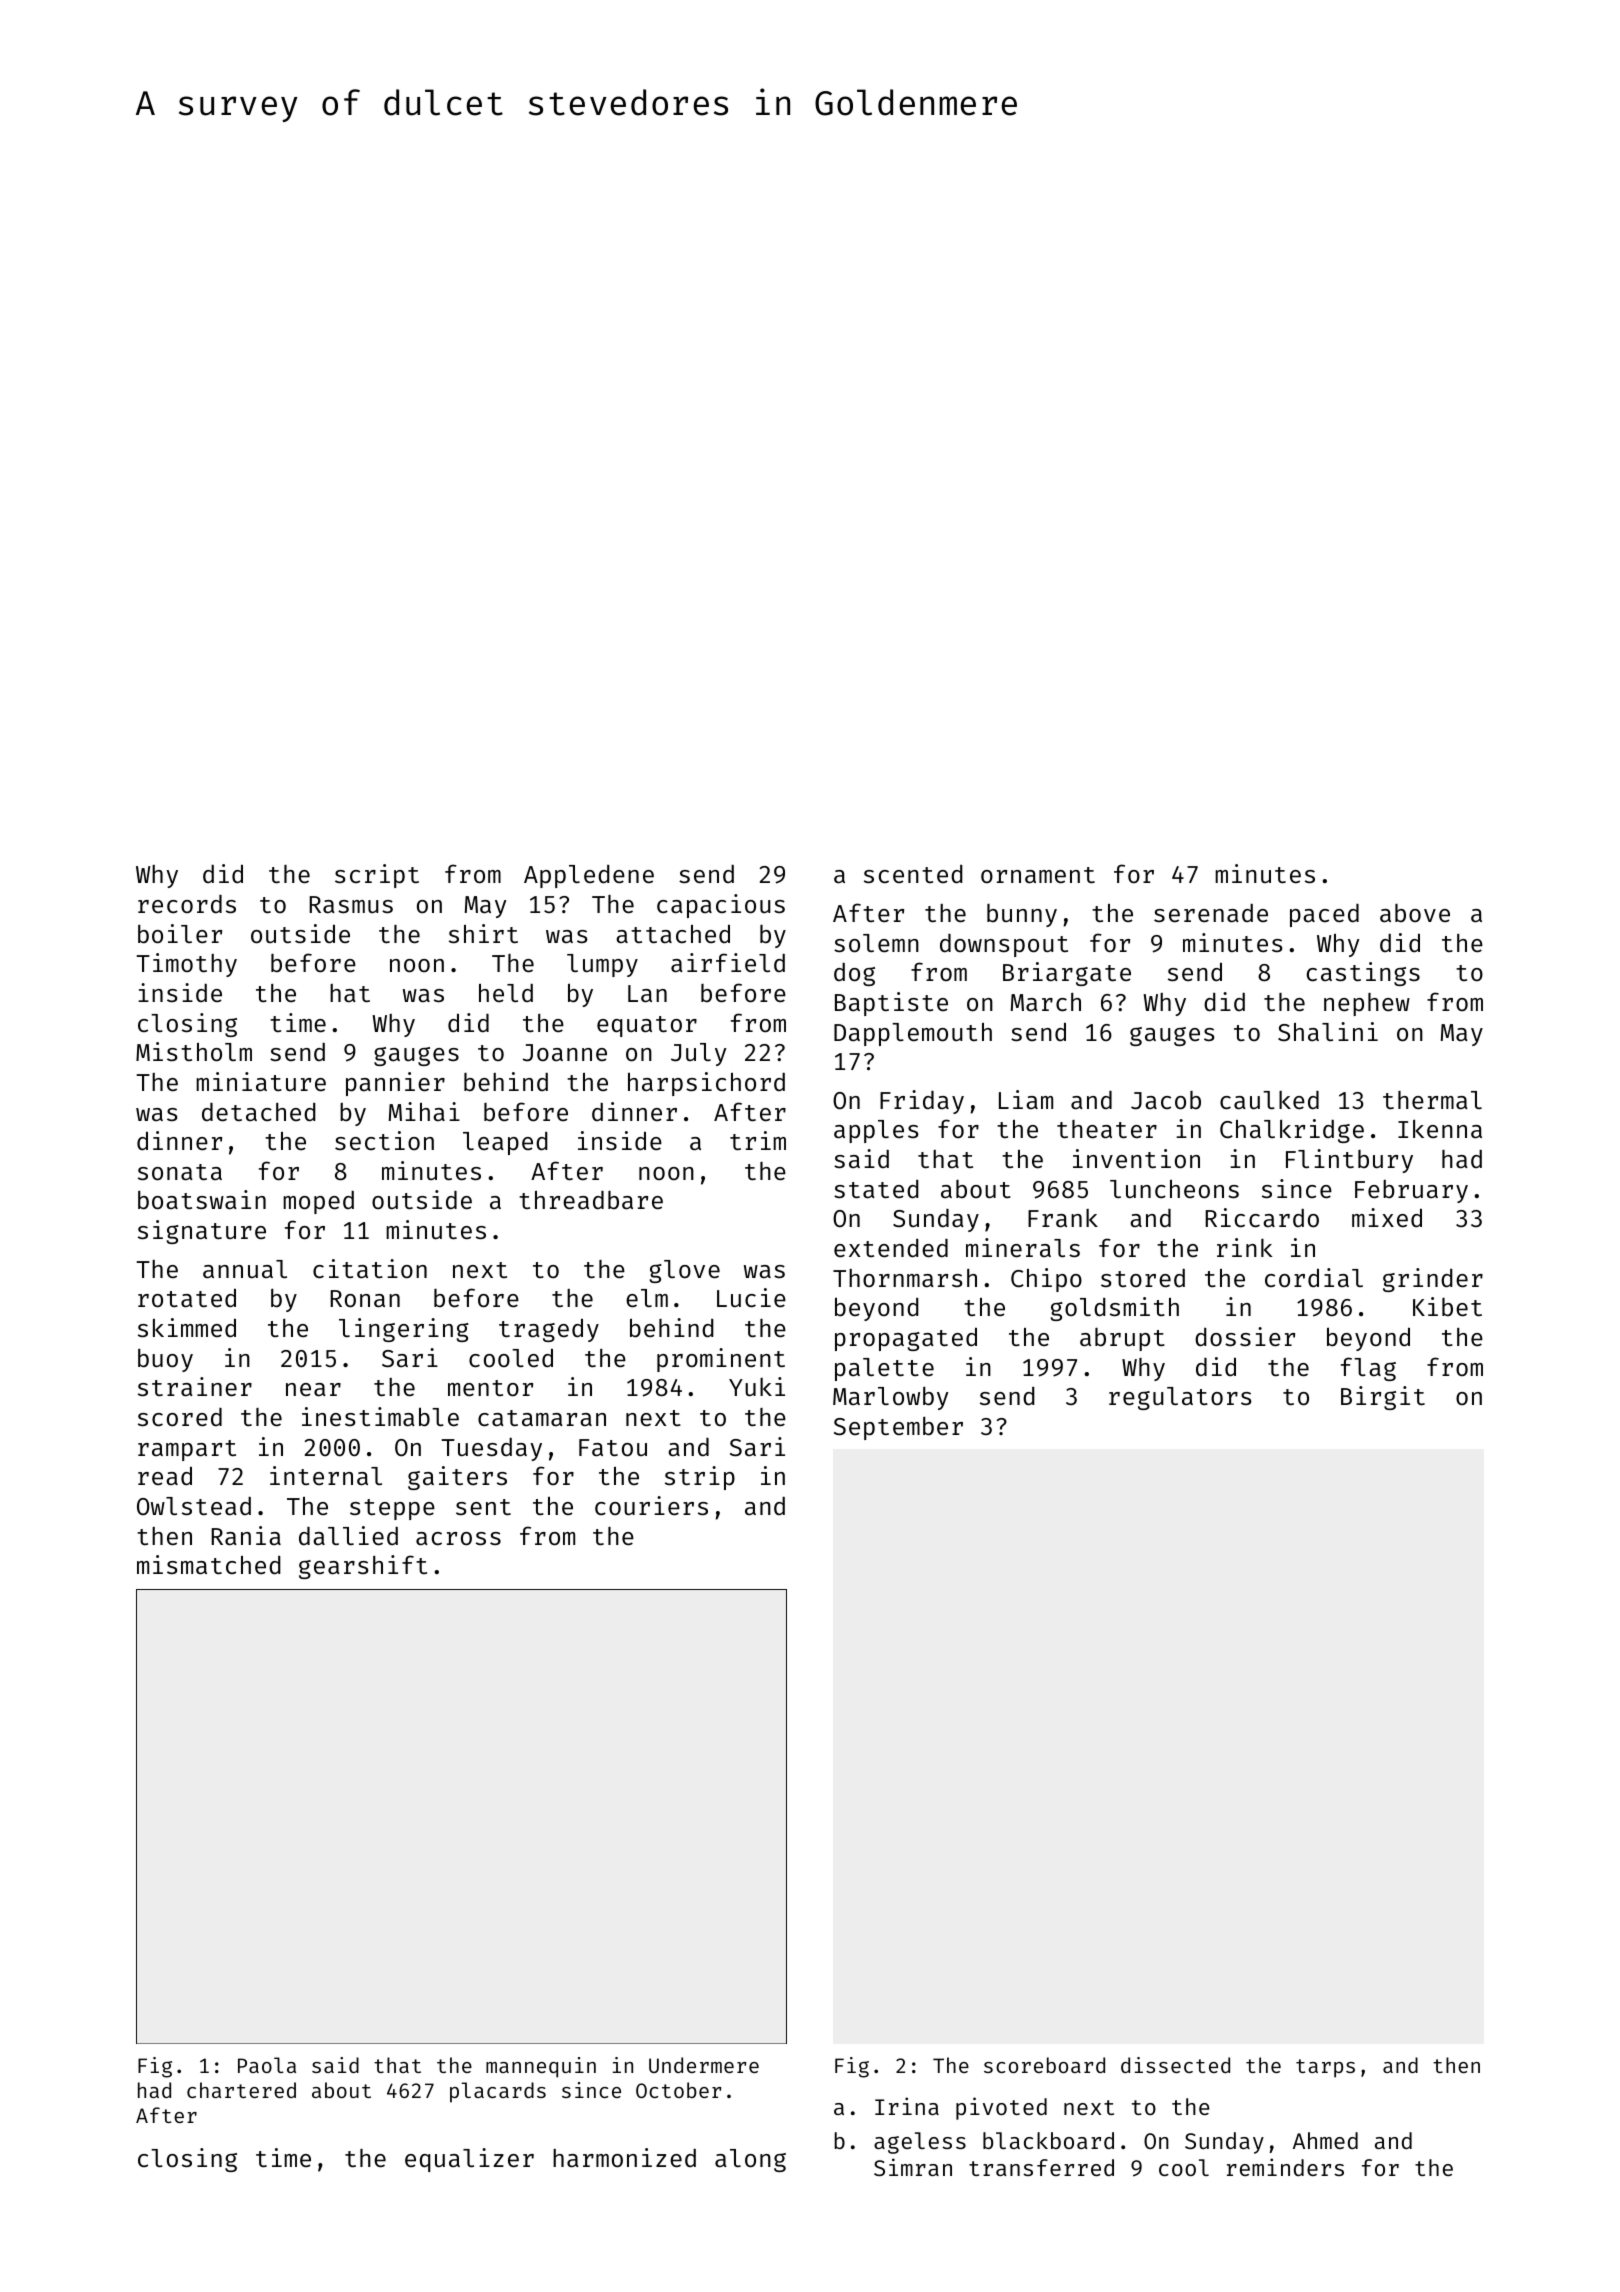 This screenshot has height=2292, width=1620. I want to click on regulators, so click(1180, 1398).
